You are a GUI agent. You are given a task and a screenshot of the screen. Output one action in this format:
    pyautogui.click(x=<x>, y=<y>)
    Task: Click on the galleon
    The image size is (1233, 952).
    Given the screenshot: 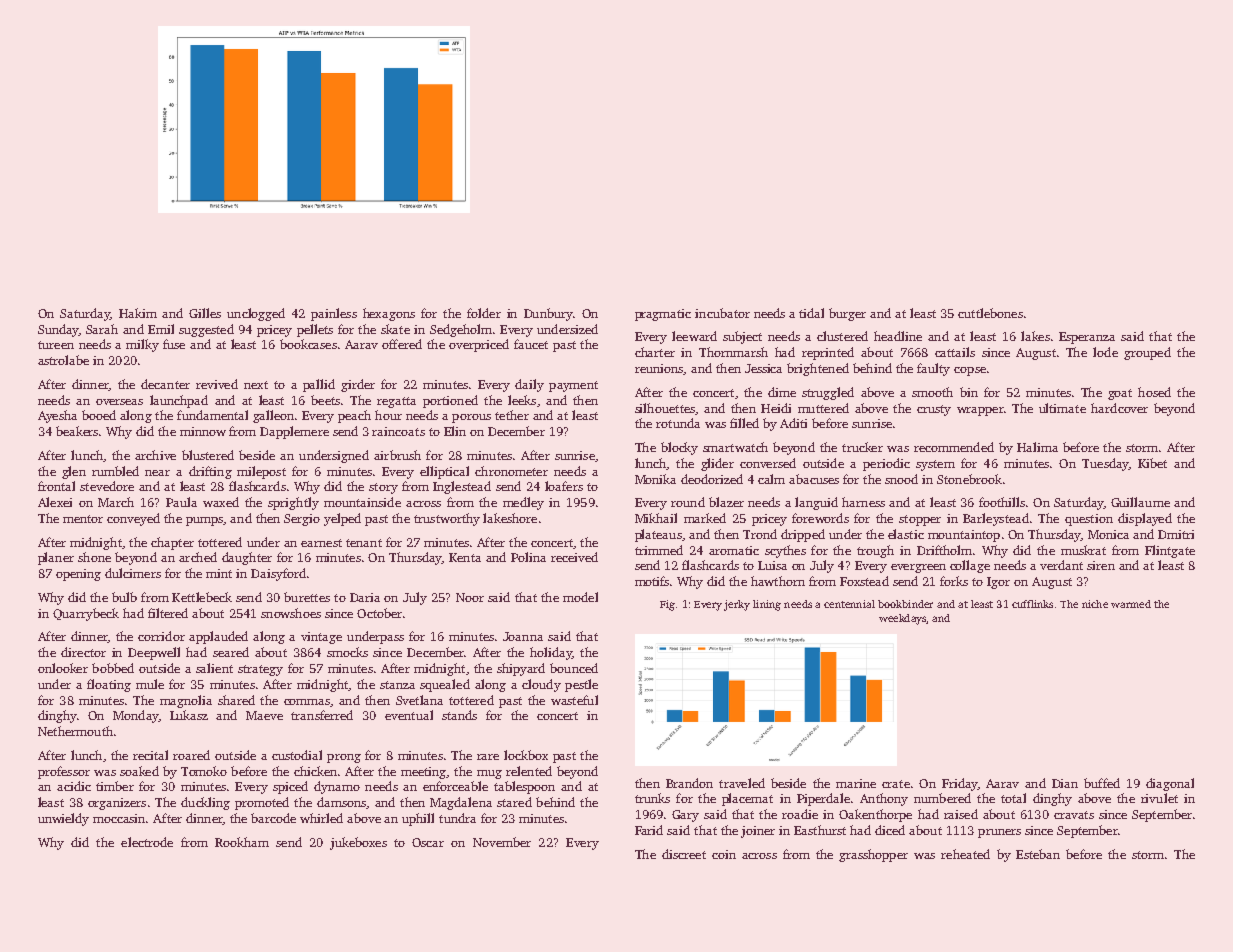 What is the action you would take?
    pyautogui.click(x=273, y=416)
